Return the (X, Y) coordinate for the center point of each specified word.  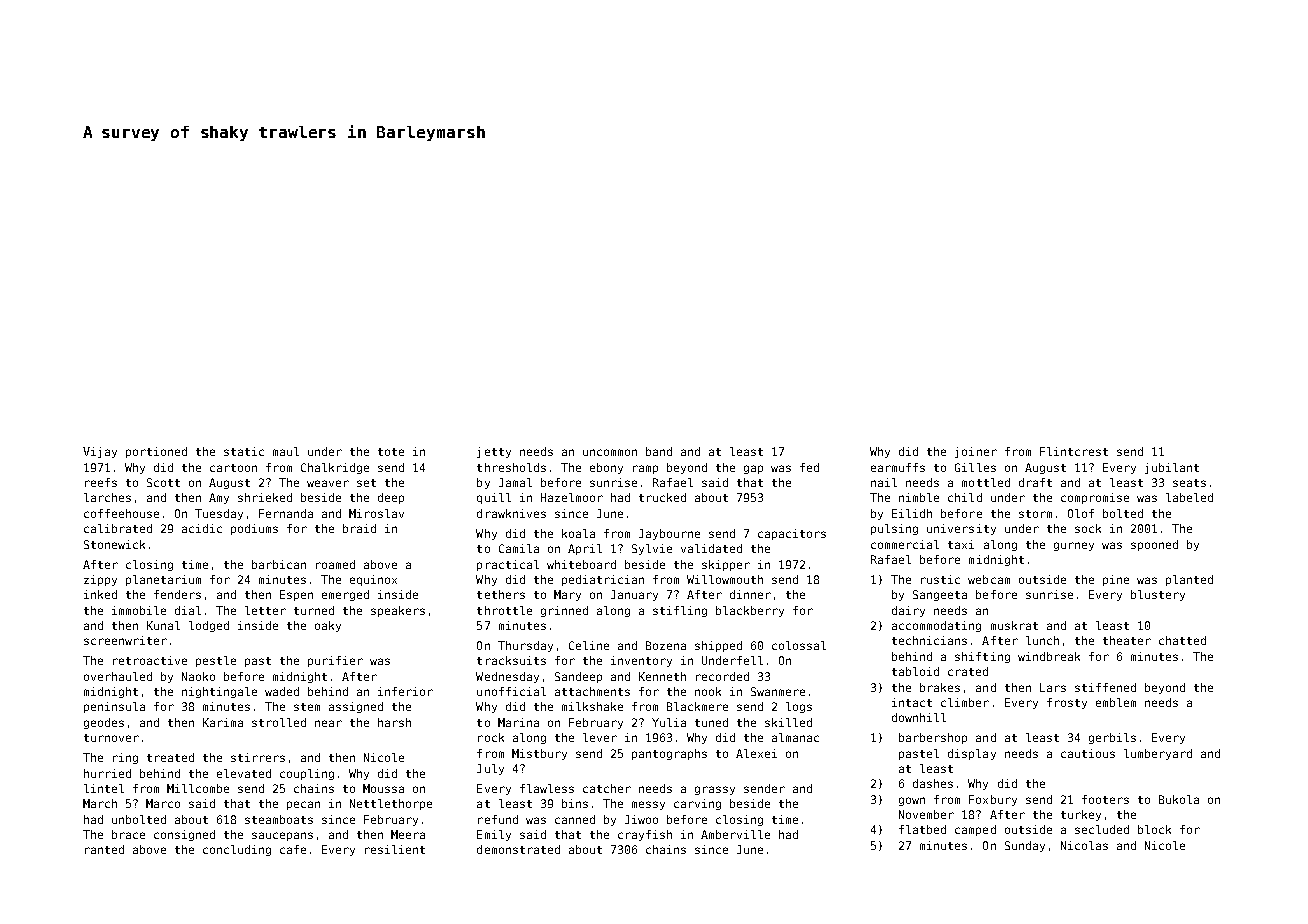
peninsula (114, 707)
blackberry (750, 611)
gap (753, 469)
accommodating (936, 626)
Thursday (525, 646)
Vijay (100, 452)
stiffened (1105, 687)
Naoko (198, 676)
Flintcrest (1074, 451)
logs (799, 707)
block (1154, 829)
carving (697, 804)
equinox (373, 580)
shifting (982, 657)
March (100, 803)
